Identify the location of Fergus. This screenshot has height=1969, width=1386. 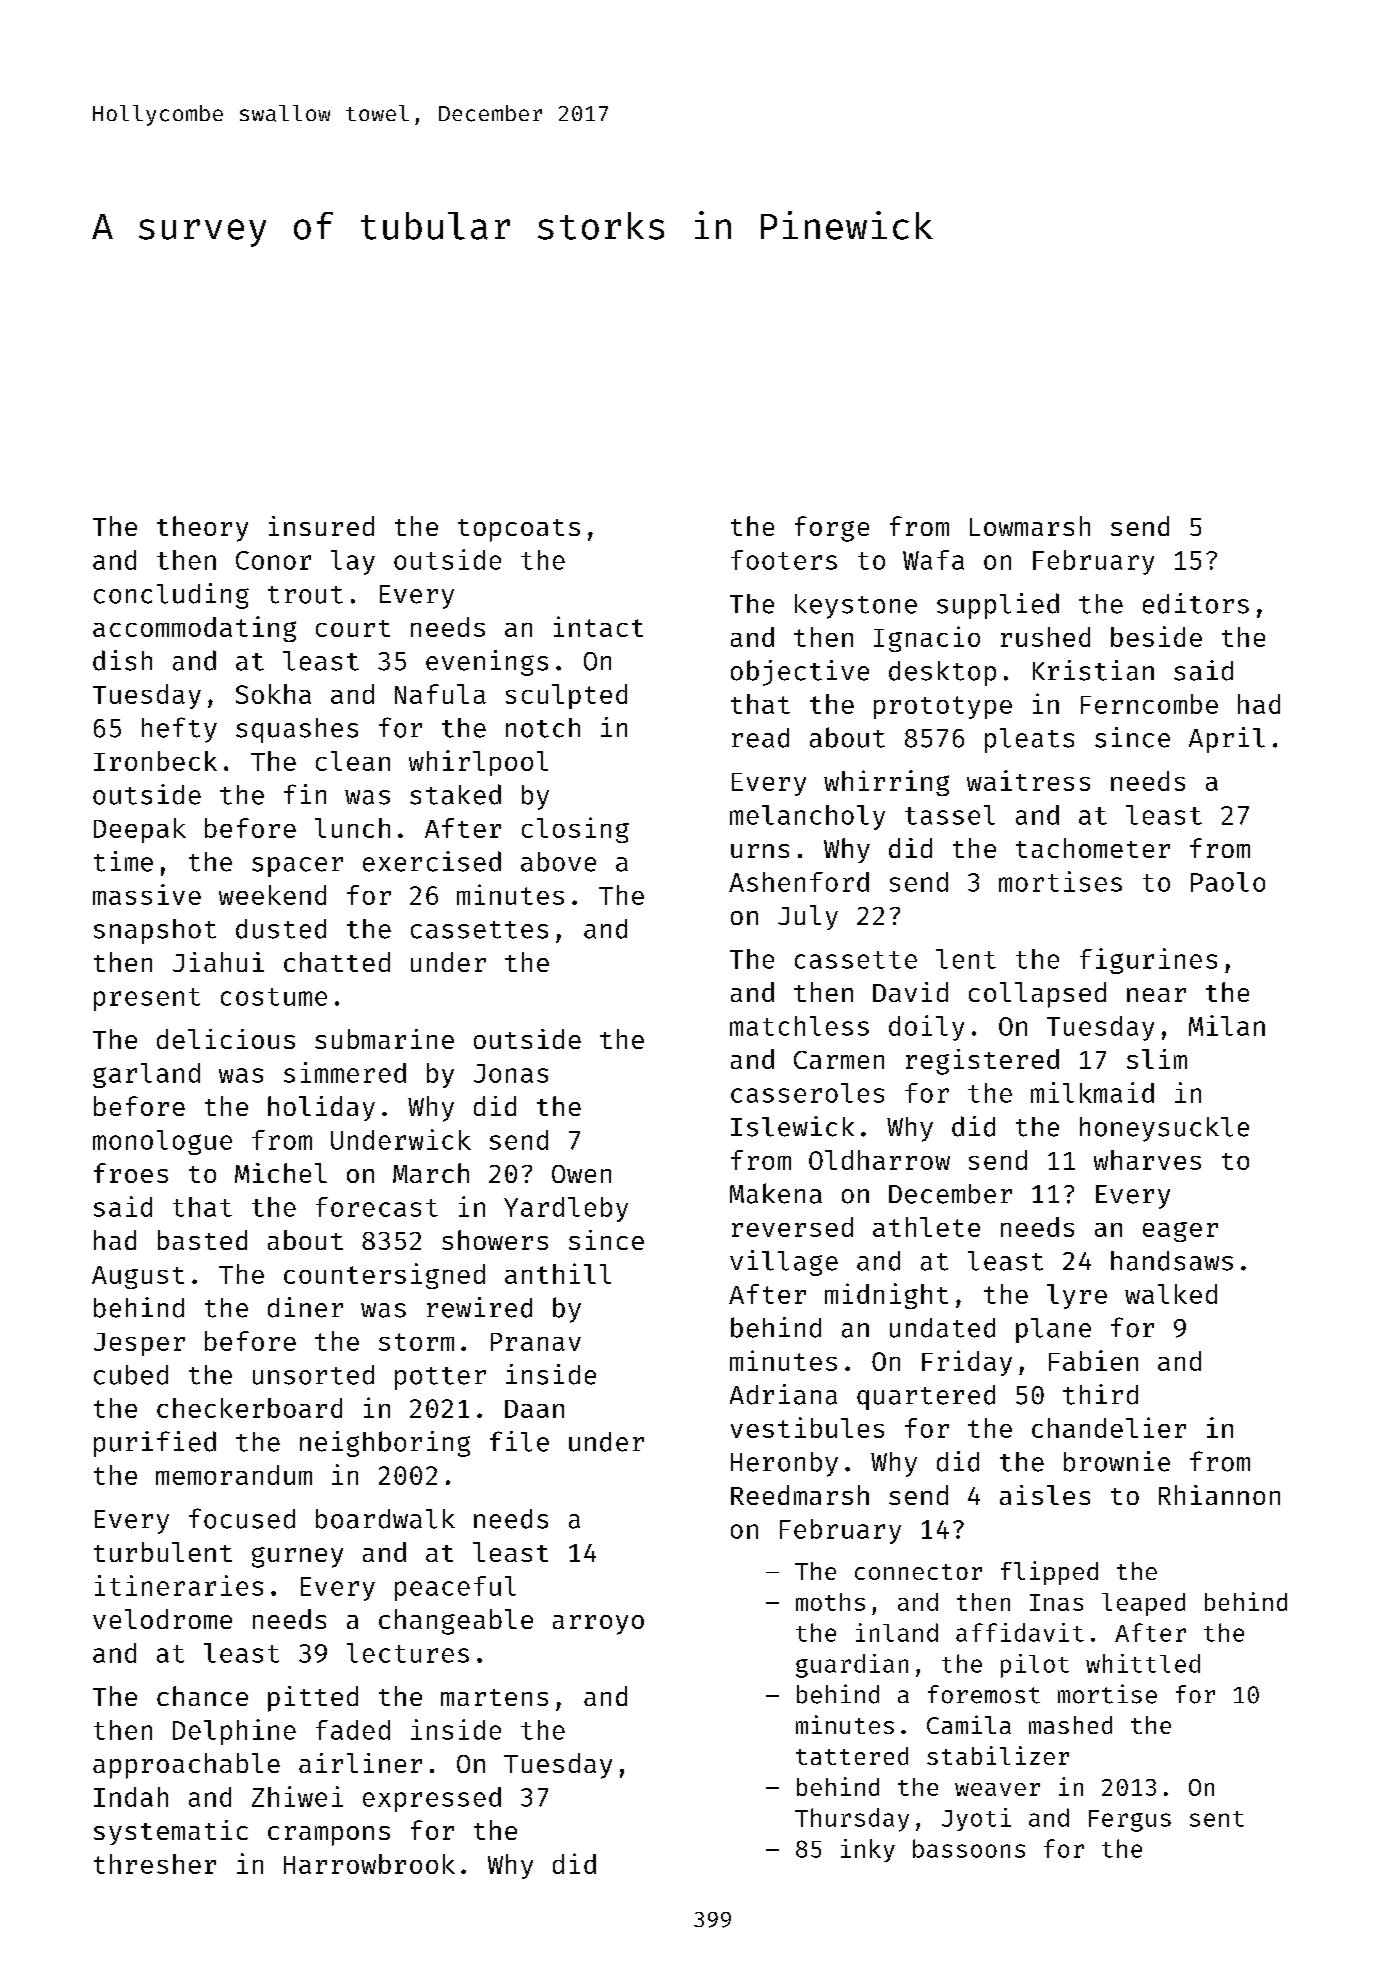
(1130, 1821).
